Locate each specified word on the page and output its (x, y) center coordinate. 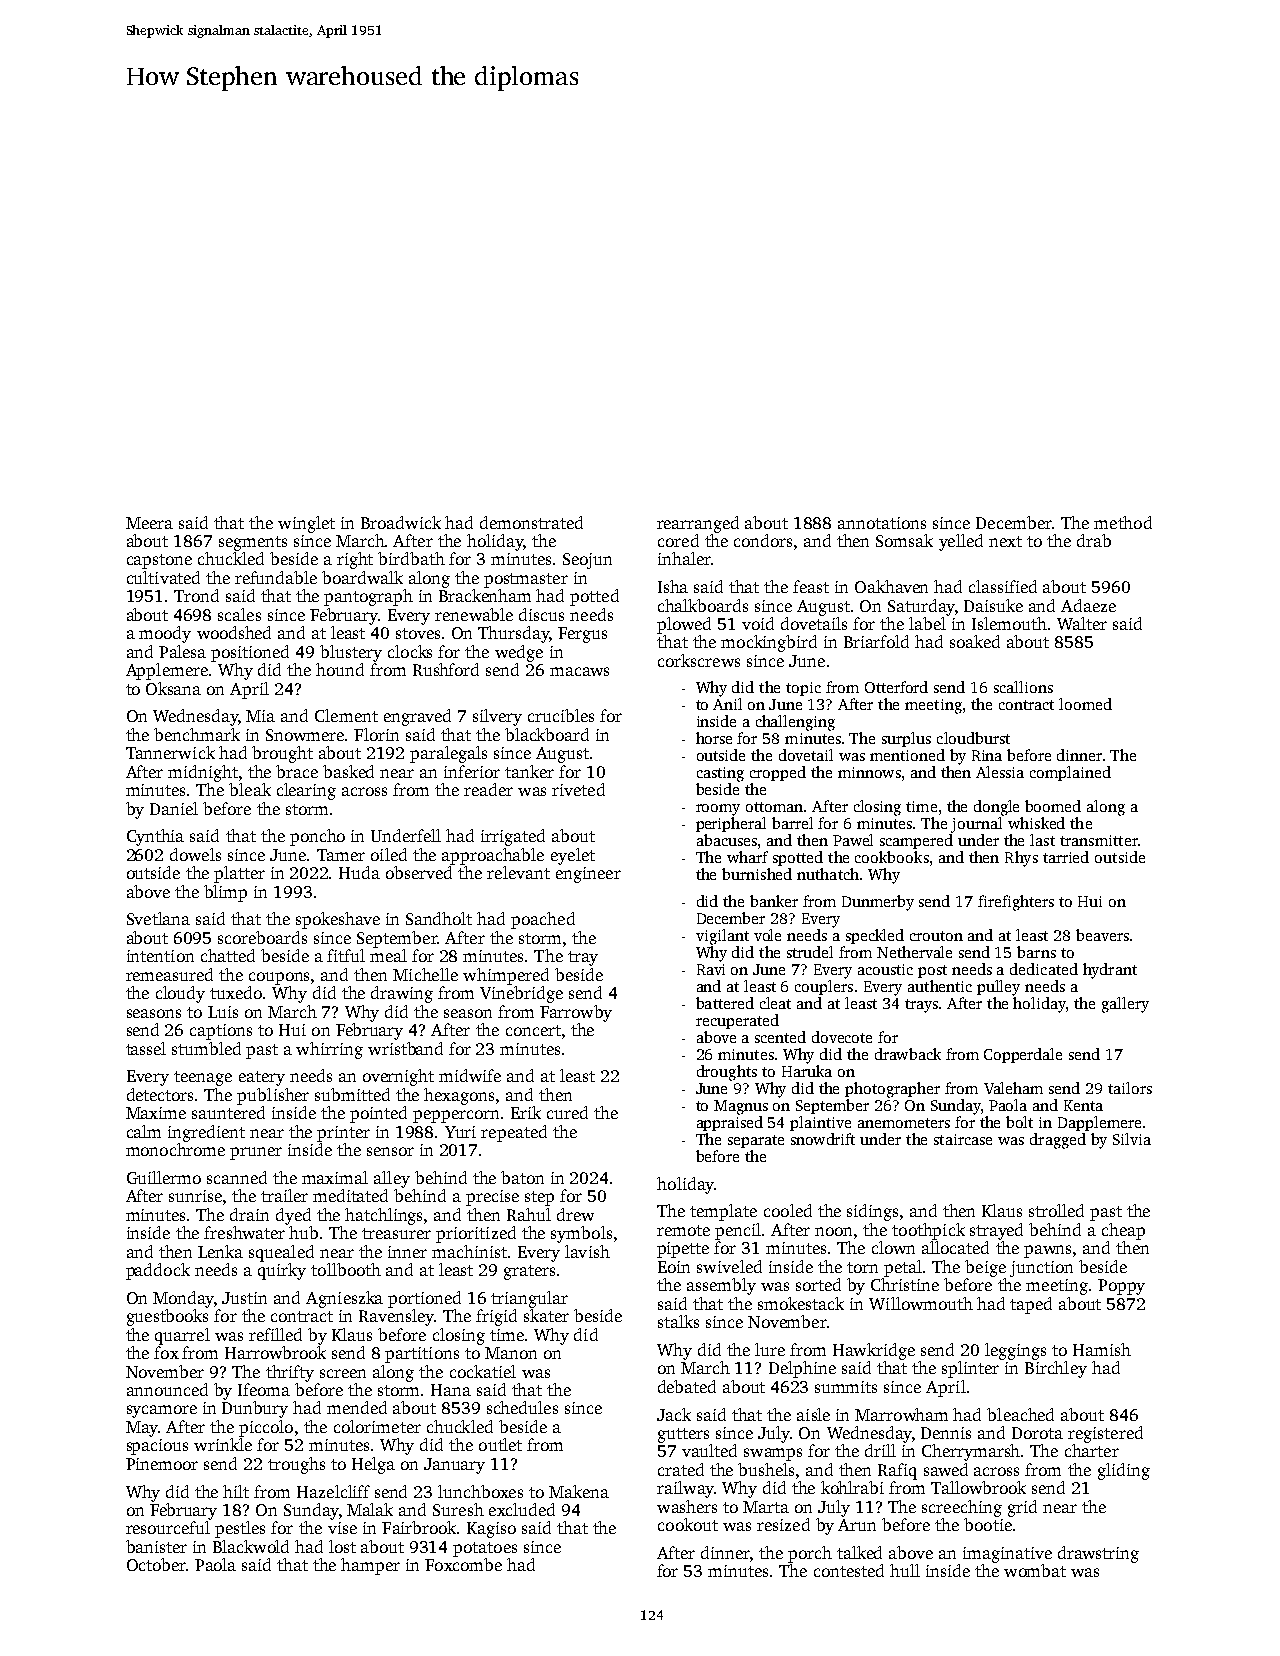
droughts (727, 1073)
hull (905, 1570)
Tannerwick (170, 752)
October (156, 1564)
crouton (936, 936)
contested (849, 1570)
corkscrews (699, 660)
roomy (718, 810)
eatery (262, 1078)
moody (165, 634)
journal (976, 825)
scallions (1023, 687)
